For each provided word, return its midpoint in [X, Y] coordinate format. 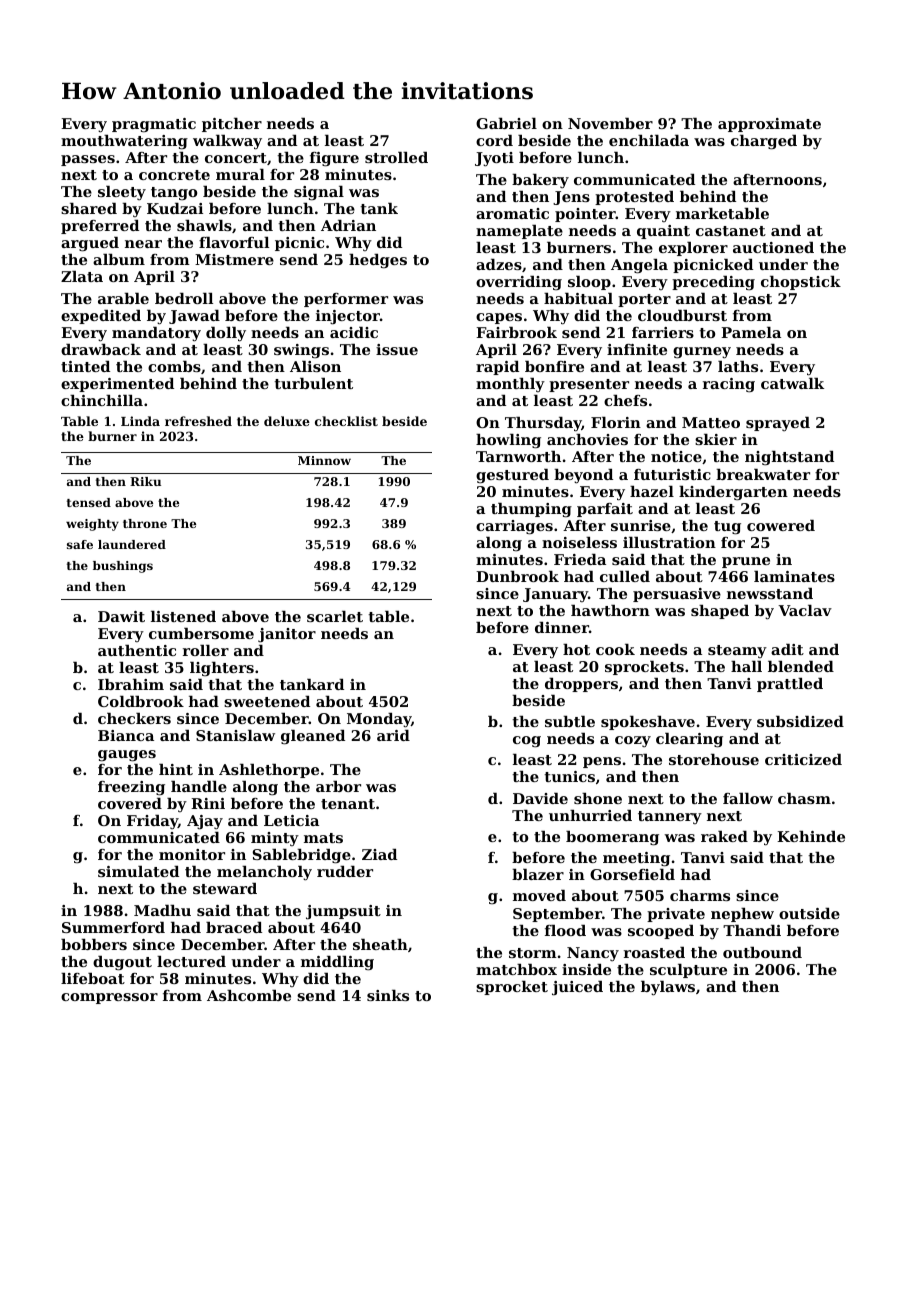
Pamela [751, 332]
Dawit [121, 616]
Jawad [194, 317]
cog [527, 742]
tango [174, 193]
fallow [748, 798]
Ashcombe [249, 995]
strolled [396, 157]
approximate [769, 125]
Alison [315, 366]
